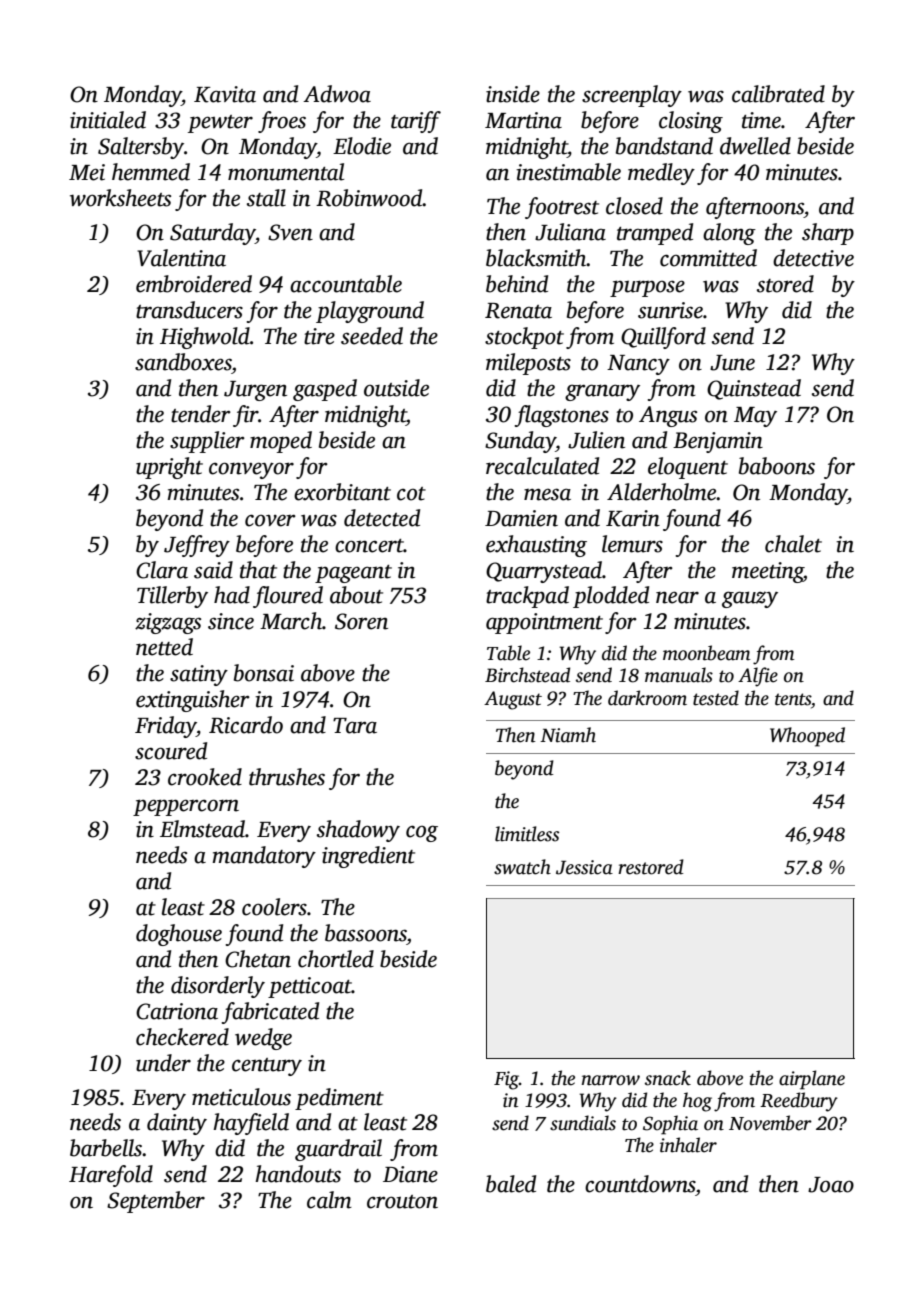 This page has width=924, height=1311. What do you see at coordinates (205, 777) in the page?
I see `crooked` at bounding box center [205, 777].
